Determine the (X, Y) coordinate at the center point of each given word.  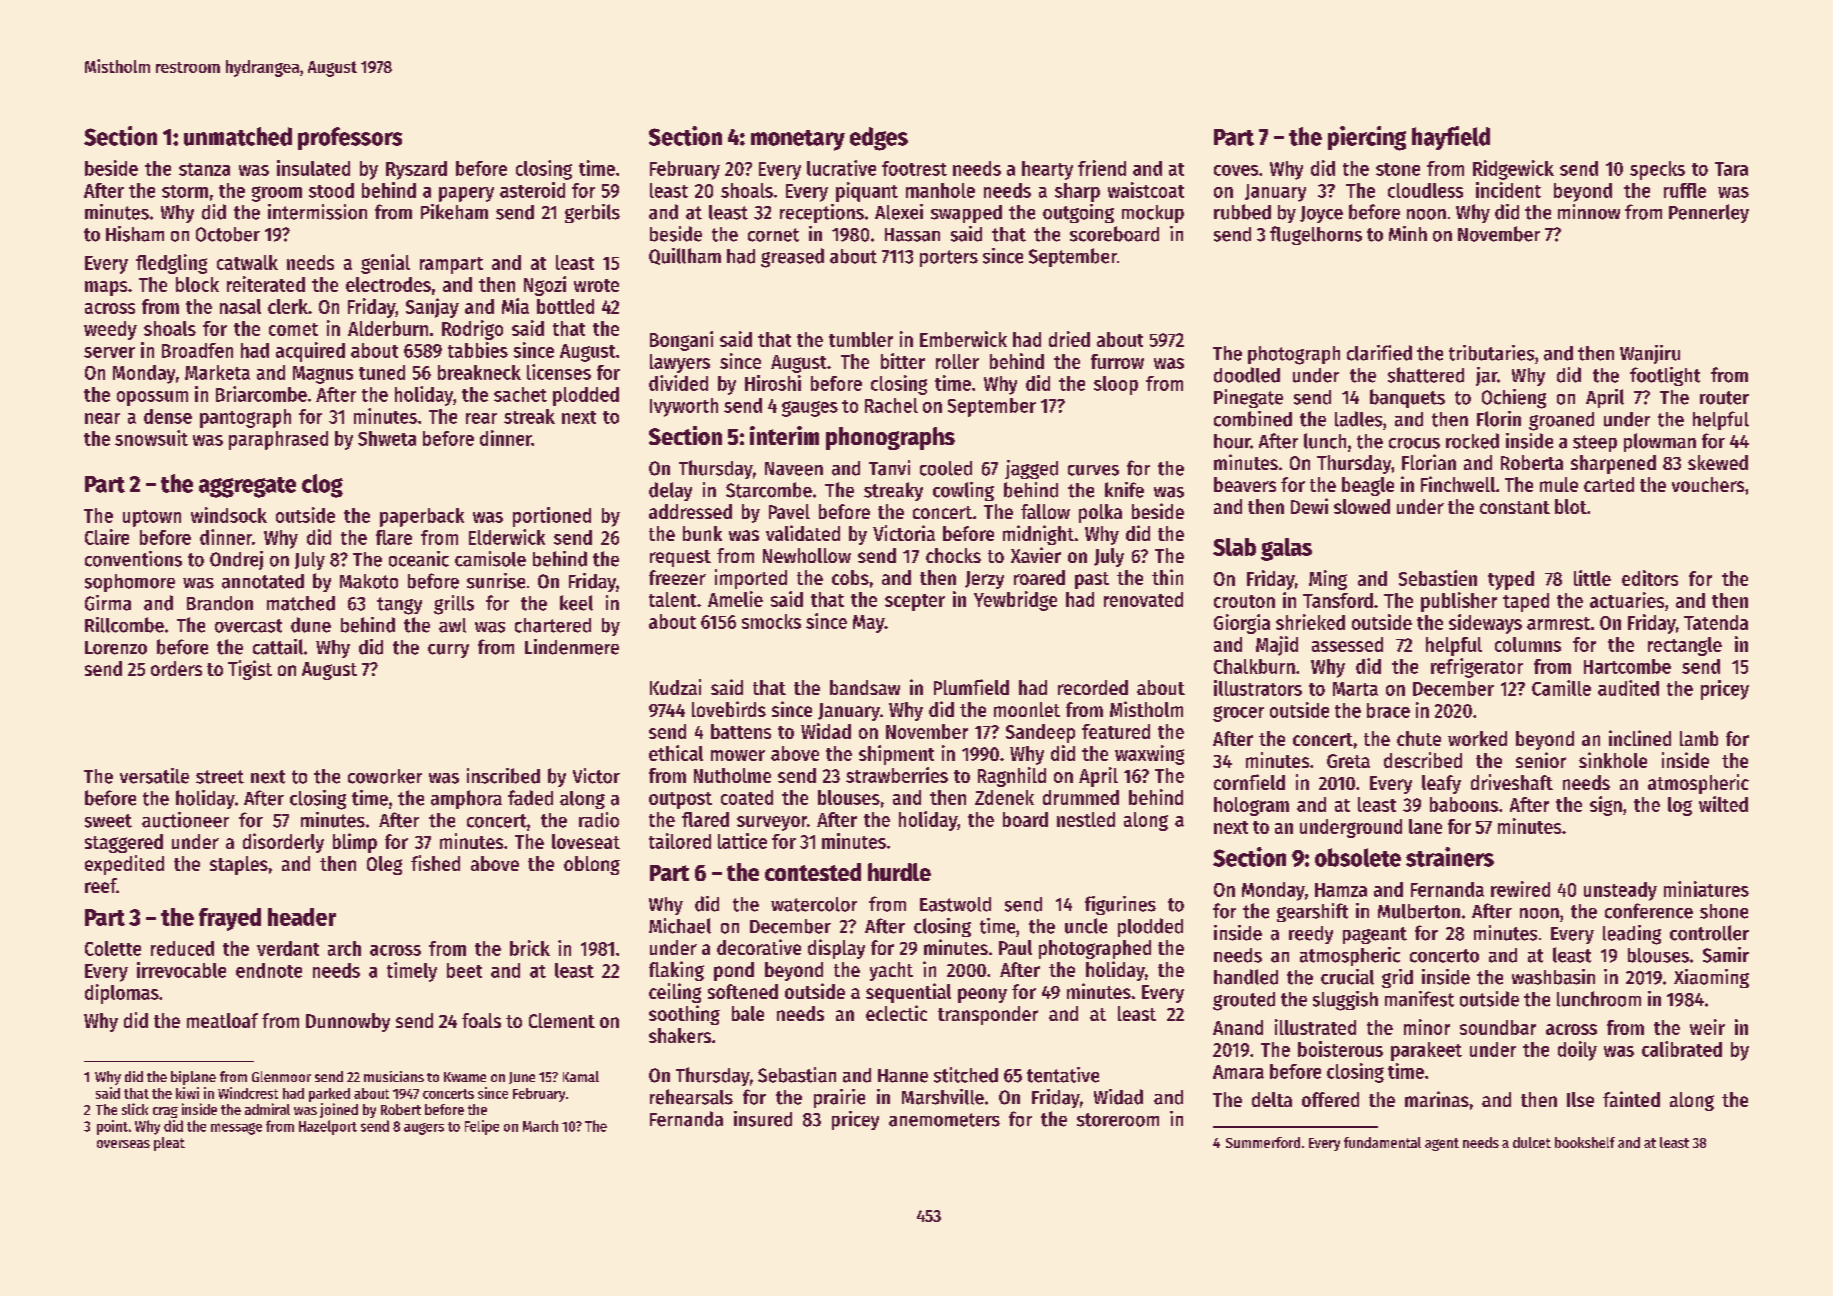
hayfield (1451, 138)
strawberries (897, 775)
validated (803, 533)
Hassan (912, 235)
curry (448, 651)
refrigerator (1477, 668)
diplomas (122, 994)
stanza (204, 169)
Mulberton (1419, 911)
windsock (229, 515)
